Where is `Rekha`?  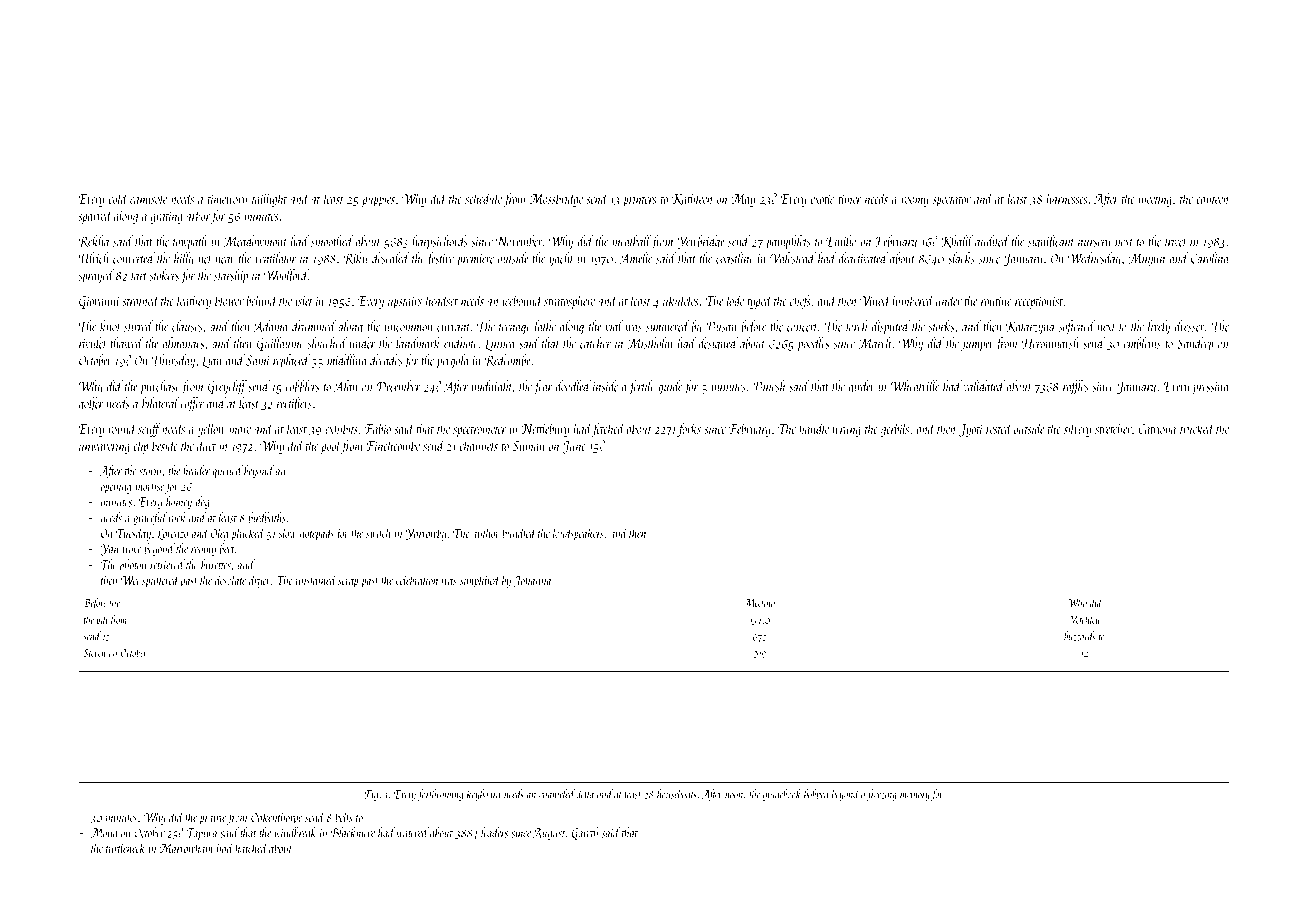
Rekha is located at coordinates (94, 241).
